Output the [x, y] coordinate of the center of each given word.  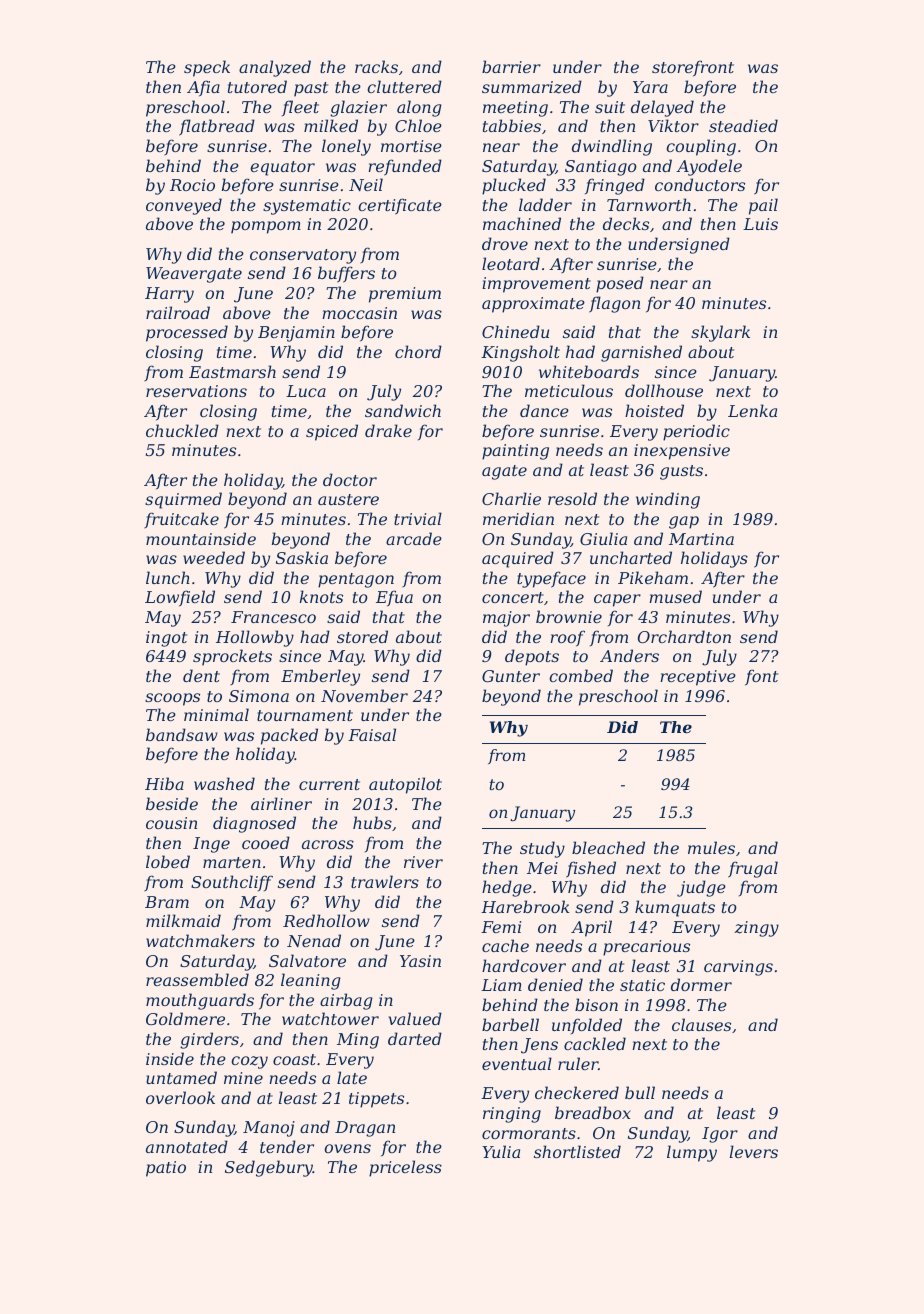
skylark [720, 333]
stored [362, 636]
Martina [701, 539]
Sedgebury [269, 1168]
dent [201, 675]
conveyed [184, 206]
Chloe [418, 125]
